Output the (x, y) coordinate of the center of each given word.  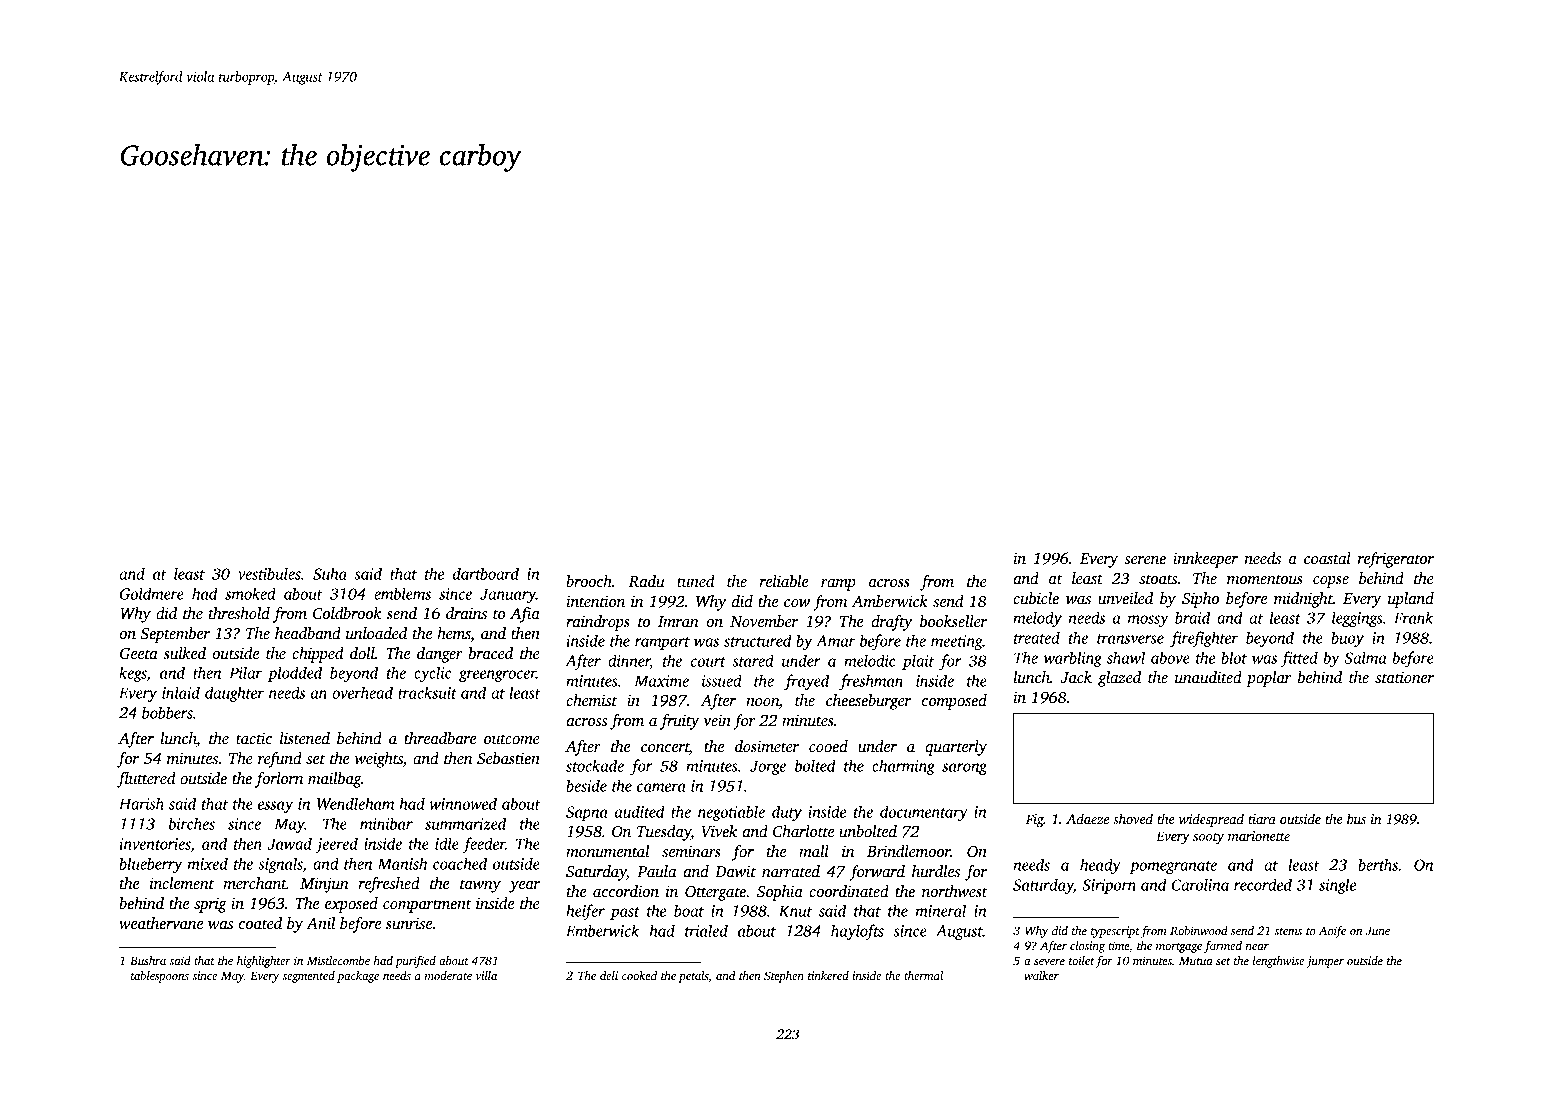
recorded (1263, 884)
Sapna (587, 813)
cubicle (1036, 598)
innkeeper (1205, 560)
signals (280, 865)
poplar (1269, 679)
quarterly (956, 748)
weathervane (161, 923)
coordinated (849, 891)
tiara (1262, 819)
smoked (250, 593)
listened (305, 738)
